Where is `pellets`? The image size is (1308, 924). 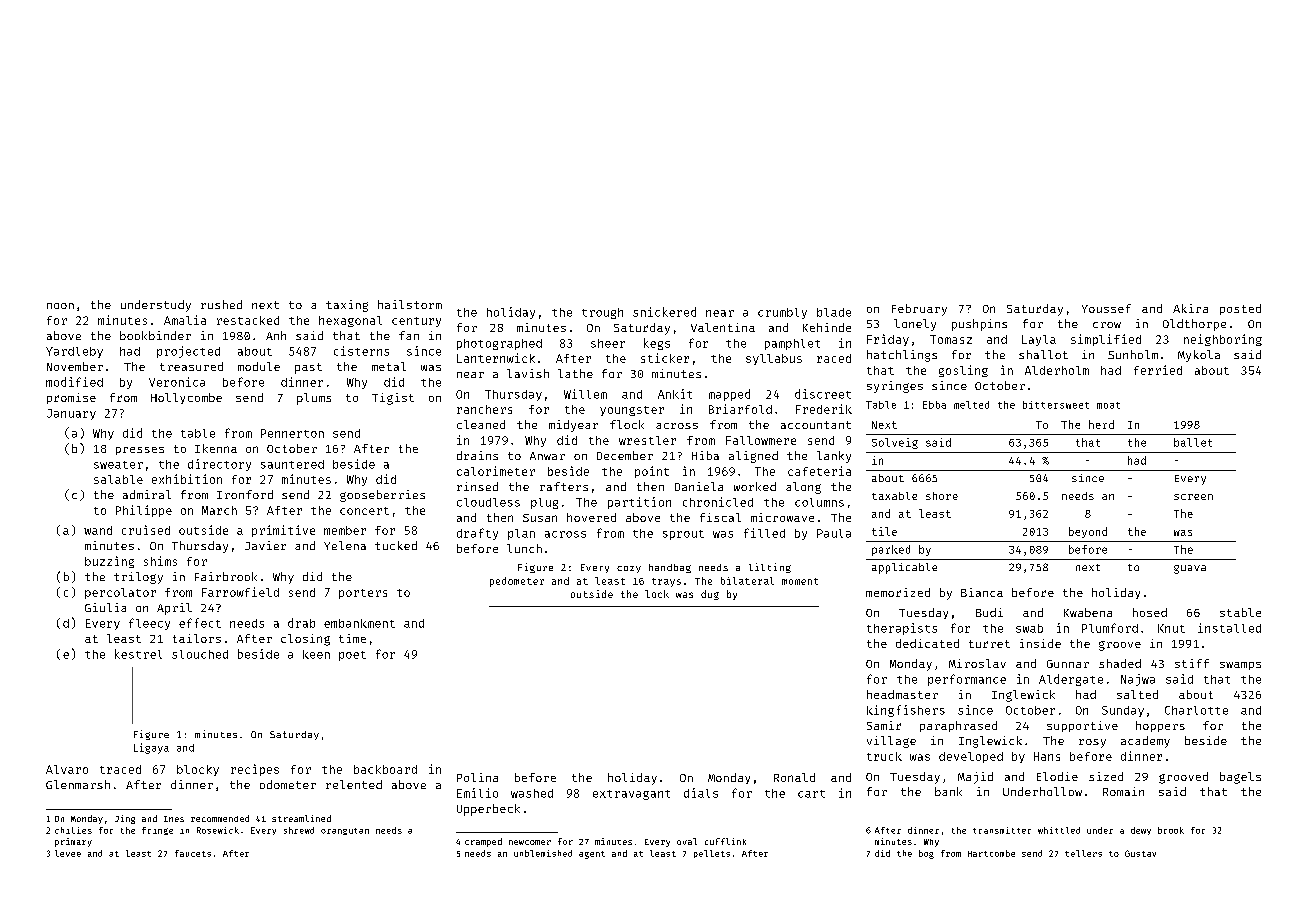
pellets is located at coordinates (712, 854).
